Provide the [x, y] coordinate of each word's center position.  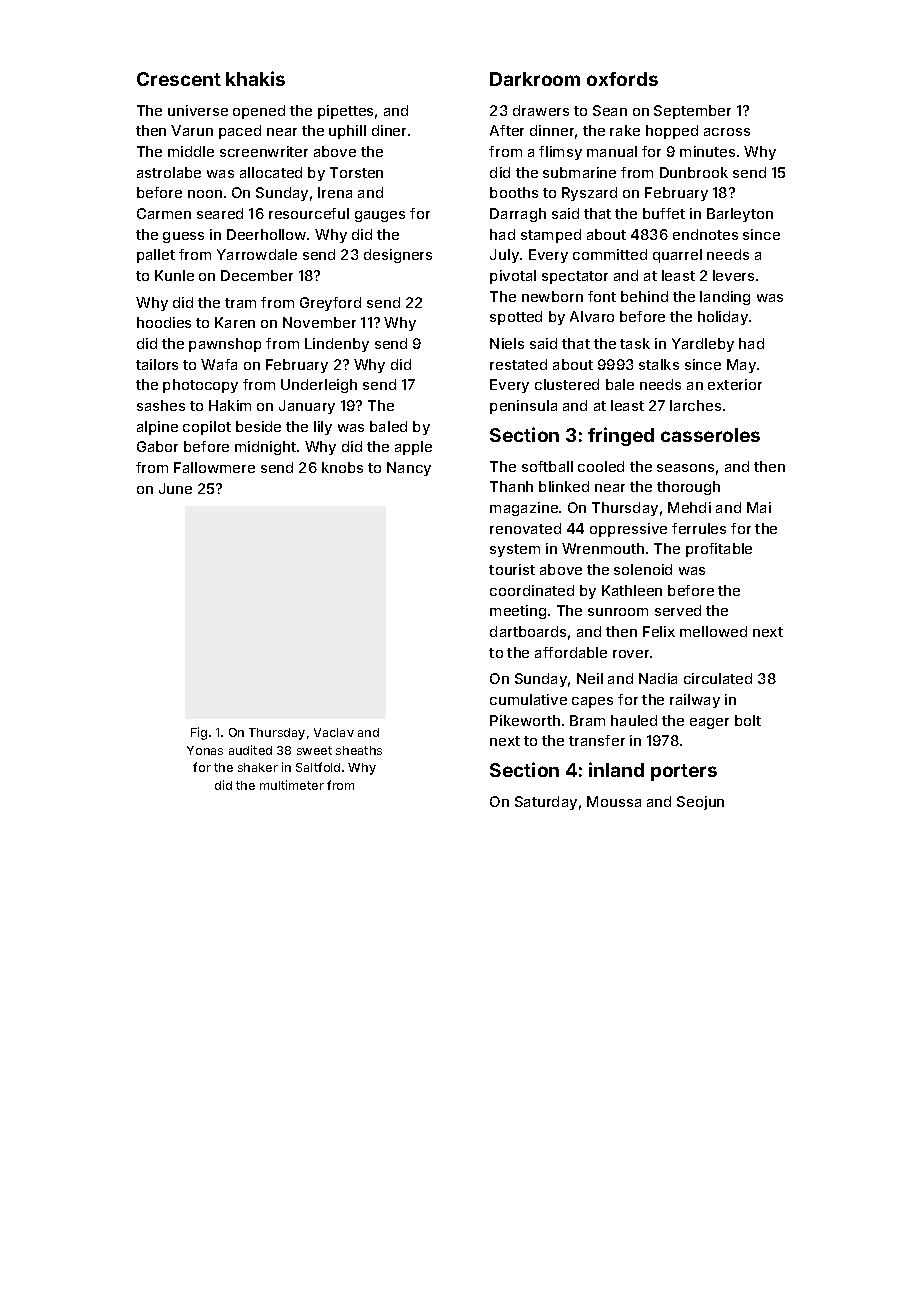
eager [709, 723]
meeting [518, 612]
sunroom [618, 612]
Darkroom [535, 79]
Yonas [205, 750]
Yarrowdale [257, 254]
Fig [199, 733]
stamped [551, 236]
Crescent [179, 79]
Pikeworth [525, 720]
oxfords [622, 79]
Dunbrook [694, 172]
